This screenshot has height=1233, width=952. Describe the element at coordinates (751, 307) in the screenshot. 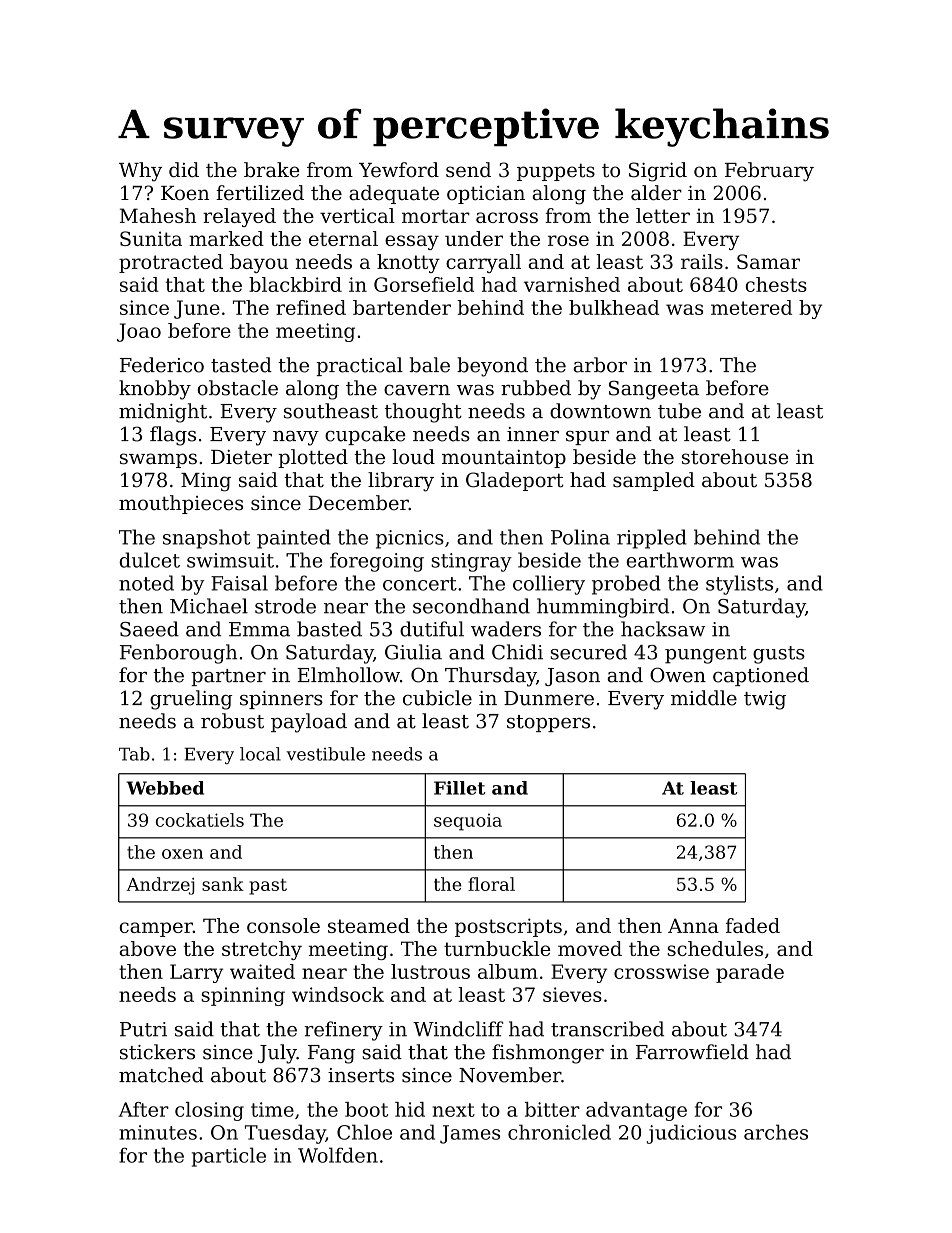

I see `metered` at that location.
